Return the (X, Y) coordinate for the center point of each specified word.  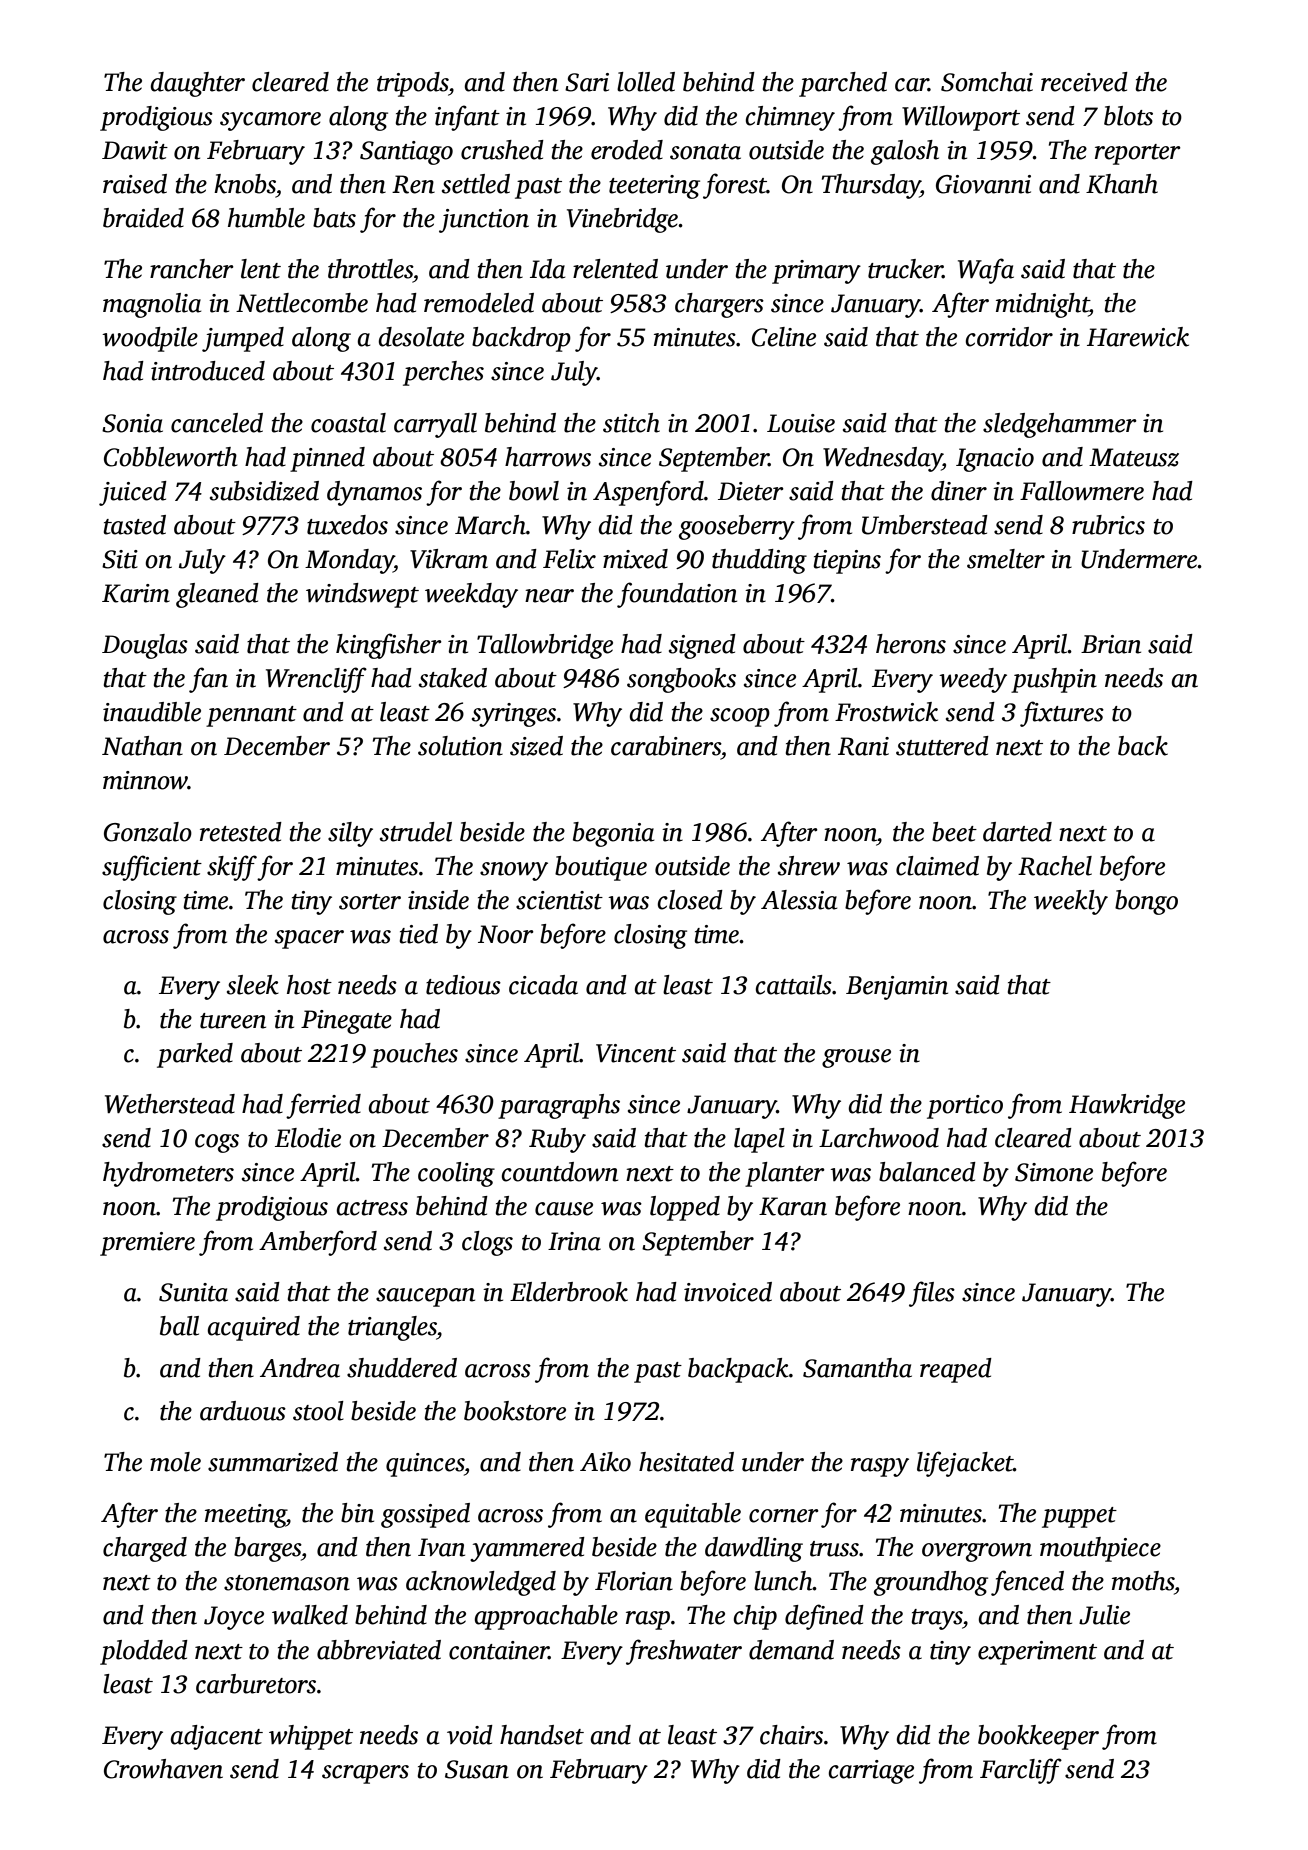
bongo (1146, 902)
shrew (809, 866)
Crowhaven (163, 1769)
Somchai (987, 82)
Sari (587, 82)
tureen (233, 1021)
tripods (412, 84)
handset (542, 1735)
